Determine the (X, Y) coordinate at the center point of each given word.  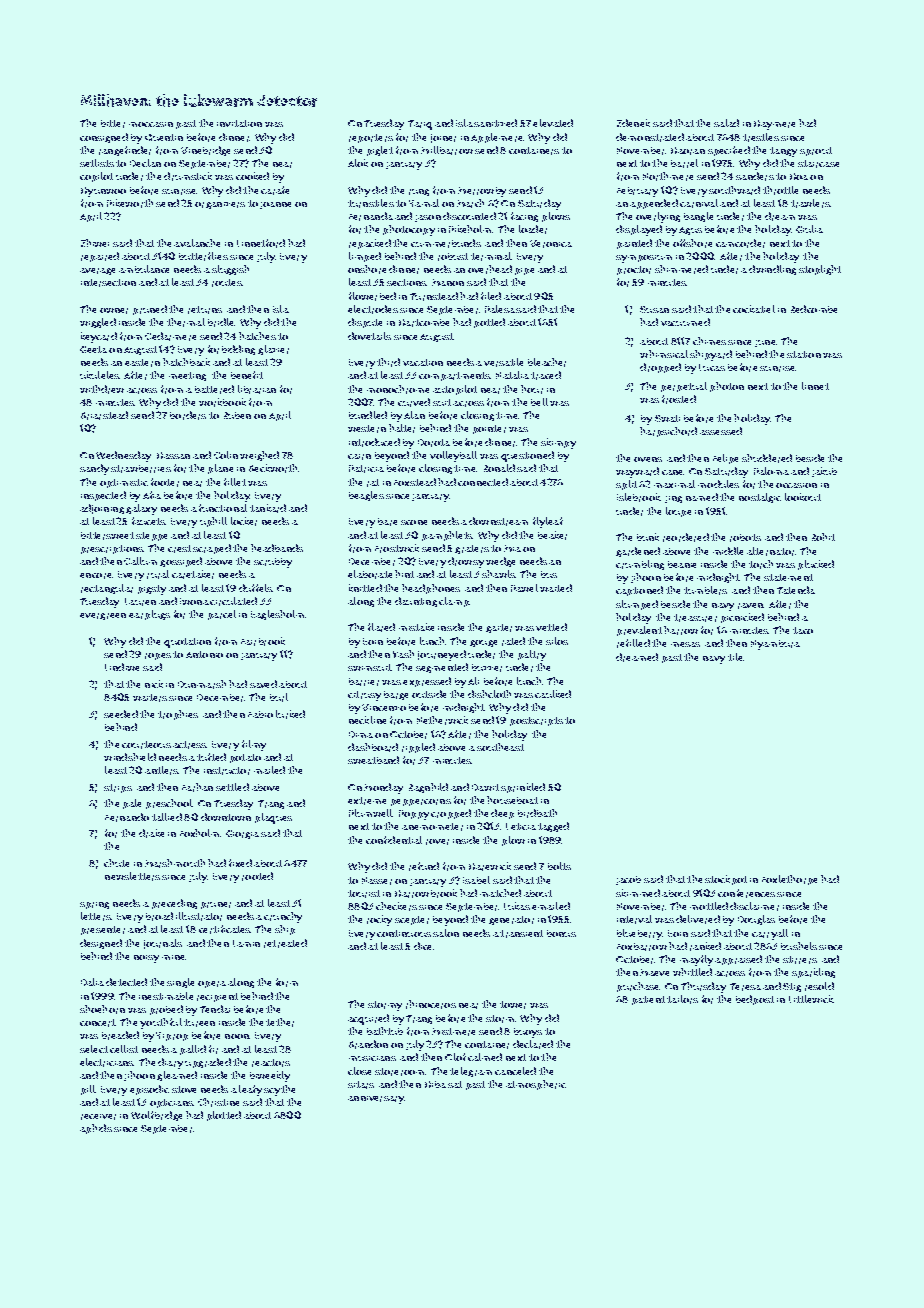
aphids (96, 1129)
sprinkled (523, 788)
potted (489, 323)
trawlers (810, 203)
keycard (99, 337)
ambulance (144, 269)
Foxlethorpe (789, 880)
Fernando (127, 817)
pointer (489, 429)
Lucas (712, 367)
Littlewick (811, 999)
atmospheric (536, 1085)
